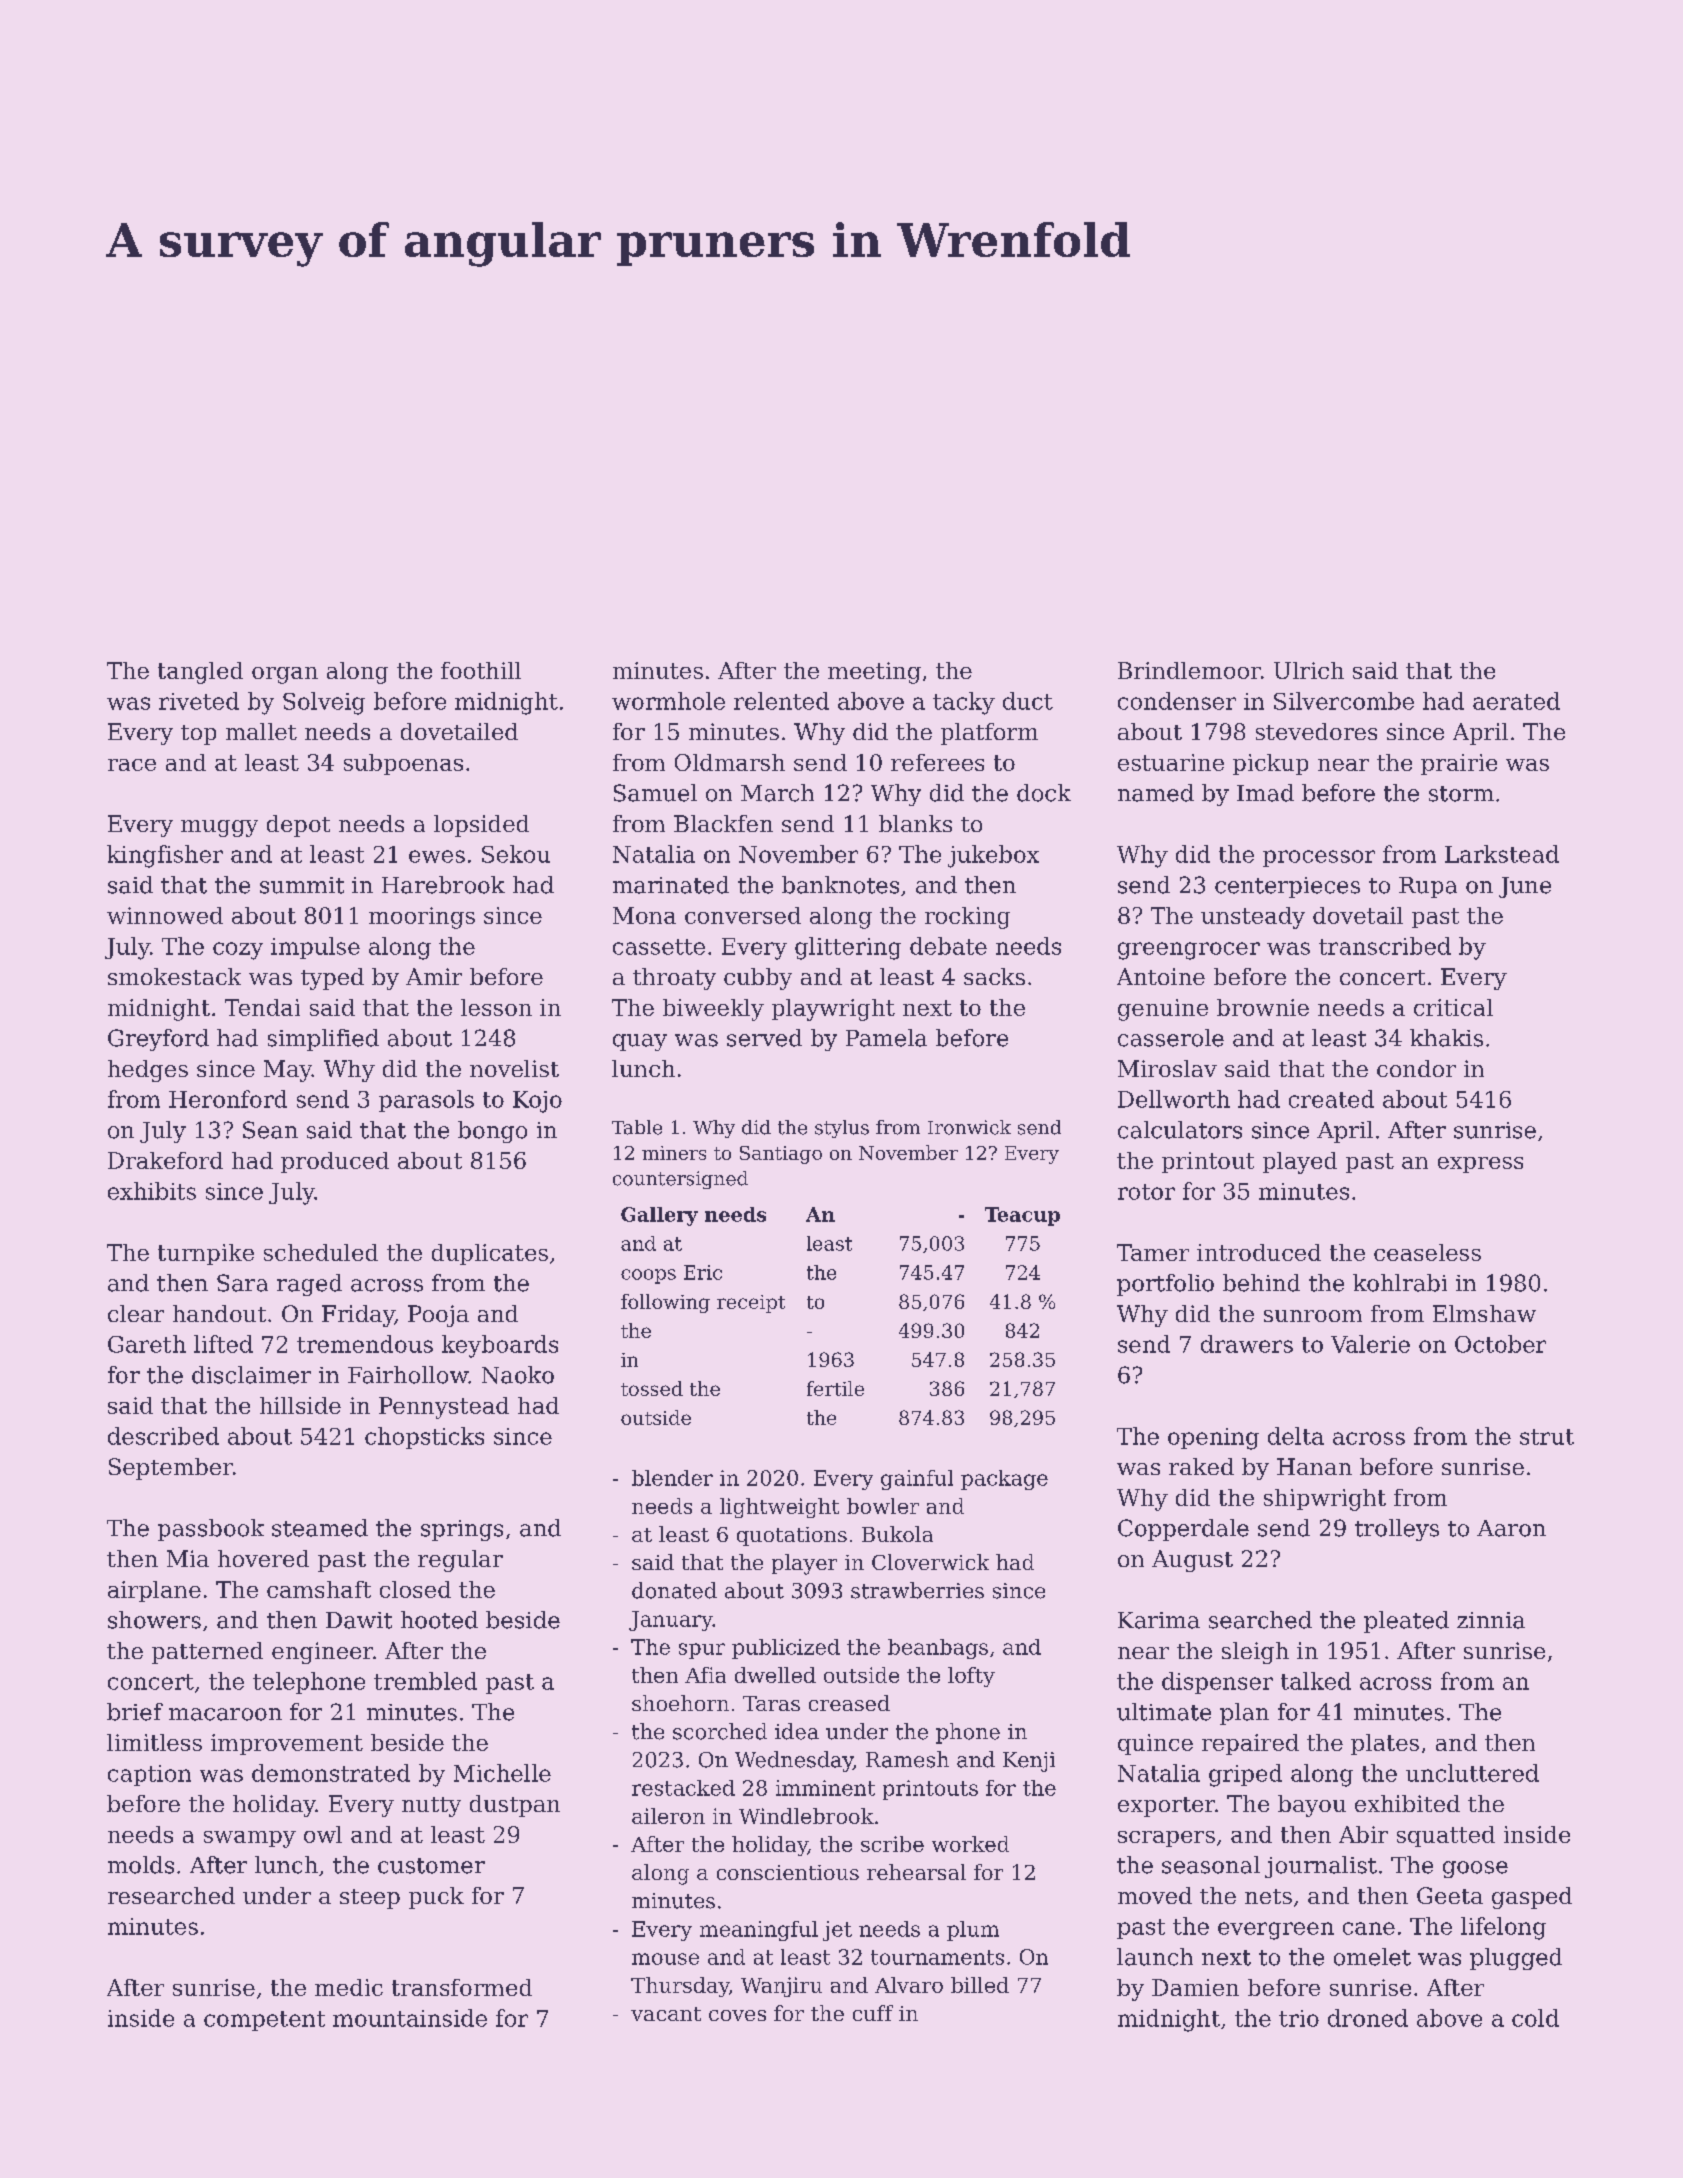 The image size is (1683, 2178). Describe the element at coordinates (1309, 670) in the screenshot. I see `Ulrich` at that location.
